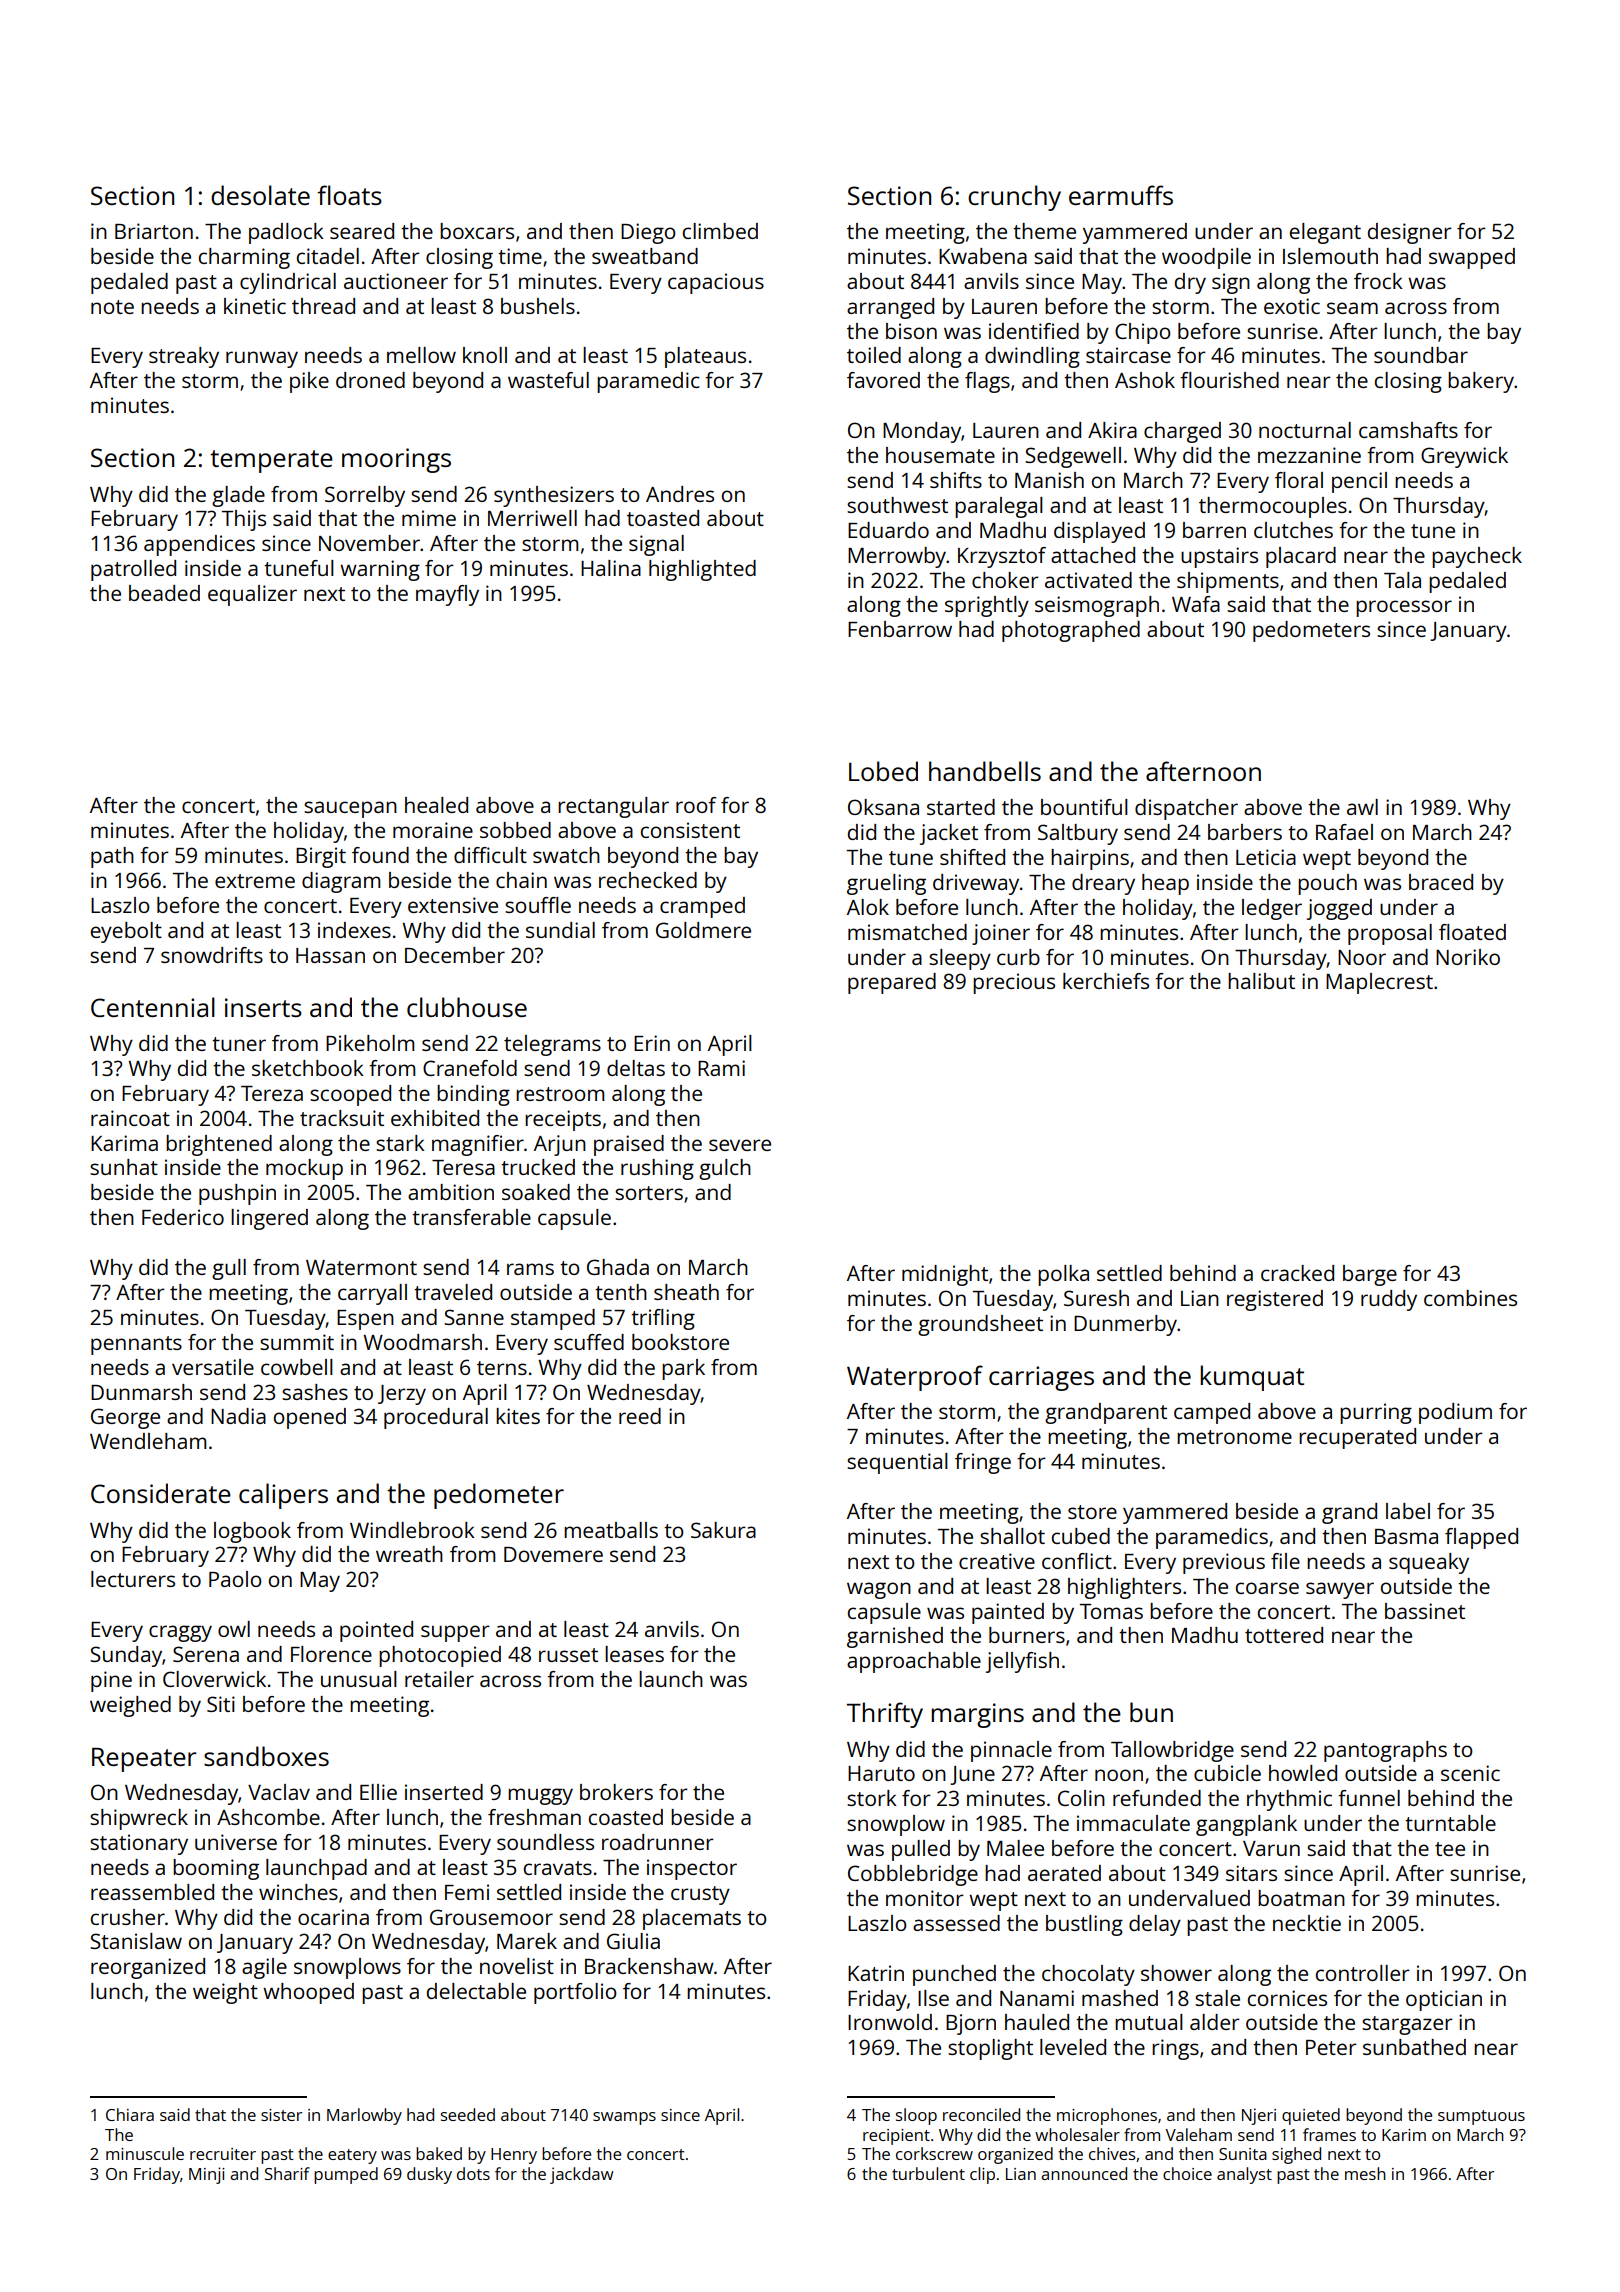 This document has width=1620, height=2292. I want to click on barren, so click(1214, 530).
